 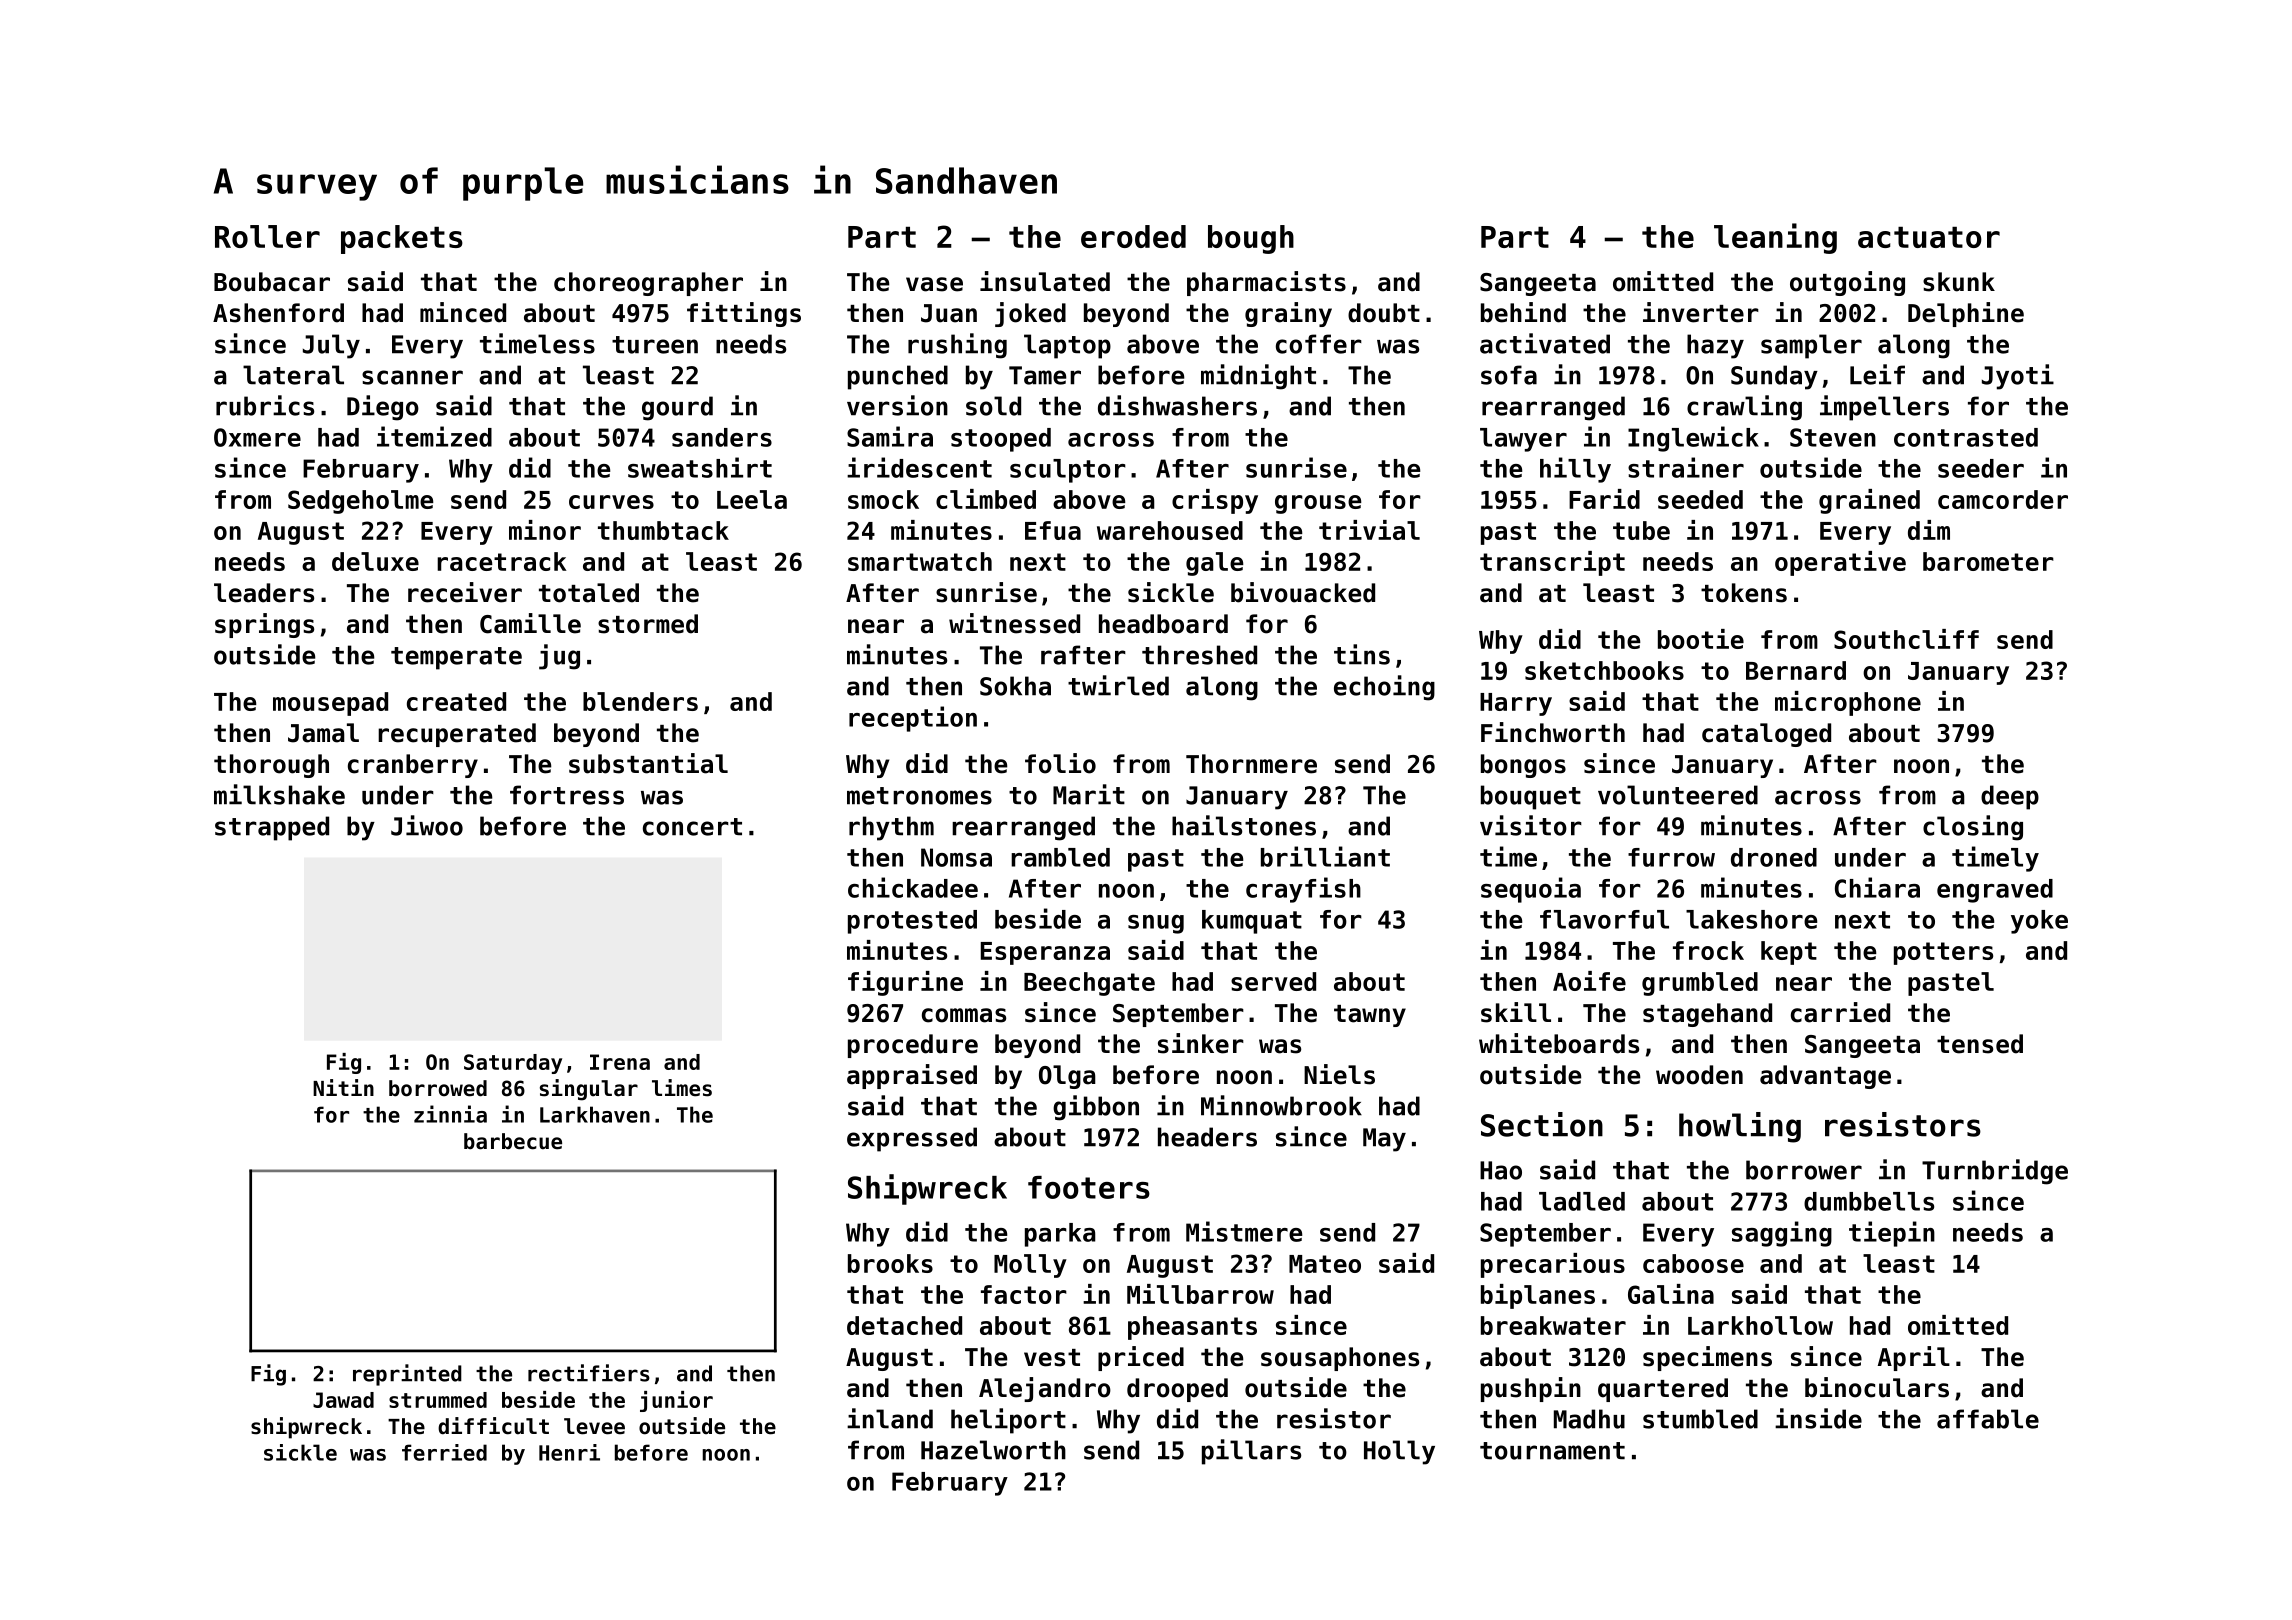 What do you see at coordinates (1251, 239) in the screenshot?
I see `bough` at bounding box center [1251, 239].
